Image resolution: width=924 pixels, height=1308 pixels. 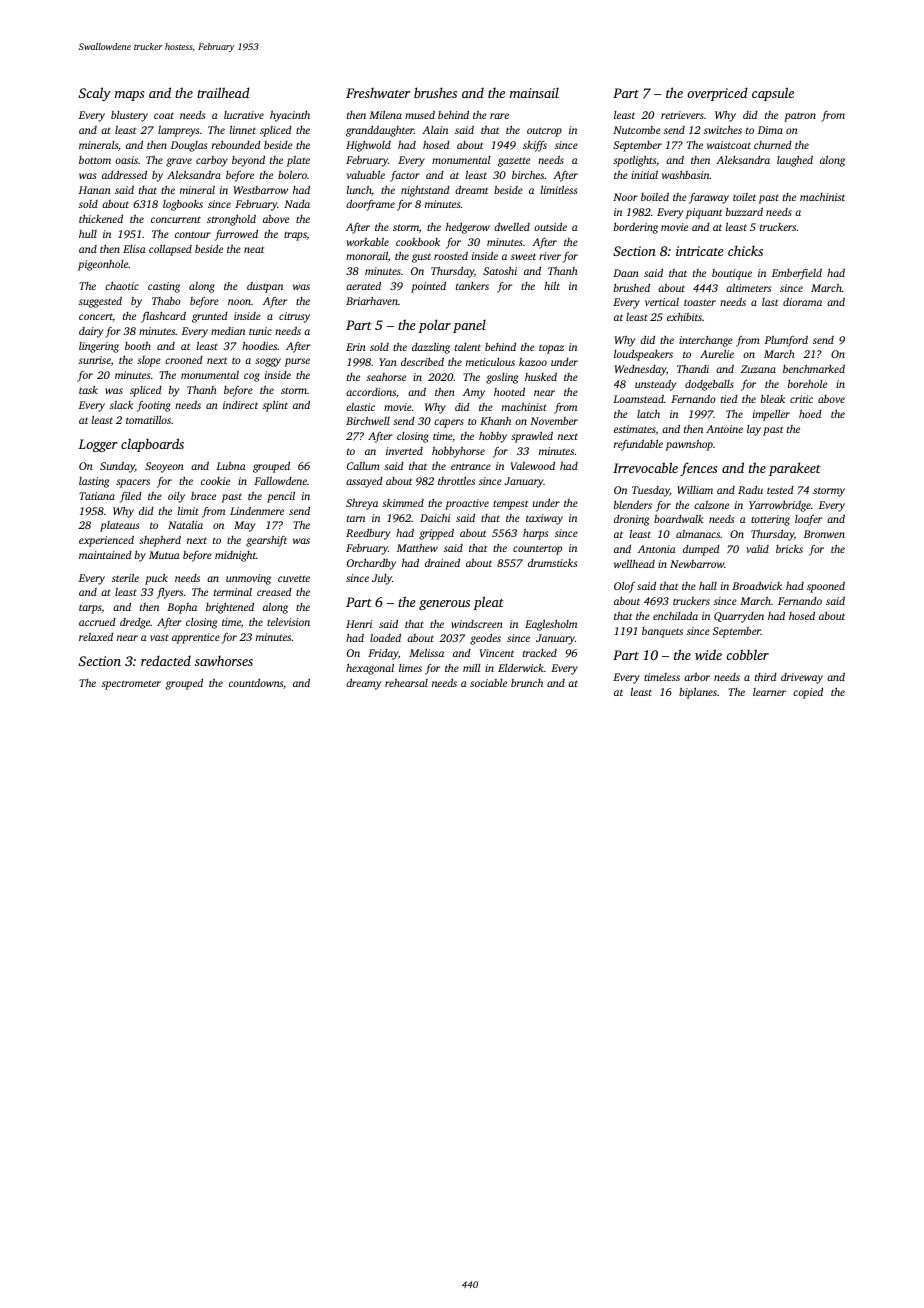 I want to click on Henri, so click(x=359, y=624).
